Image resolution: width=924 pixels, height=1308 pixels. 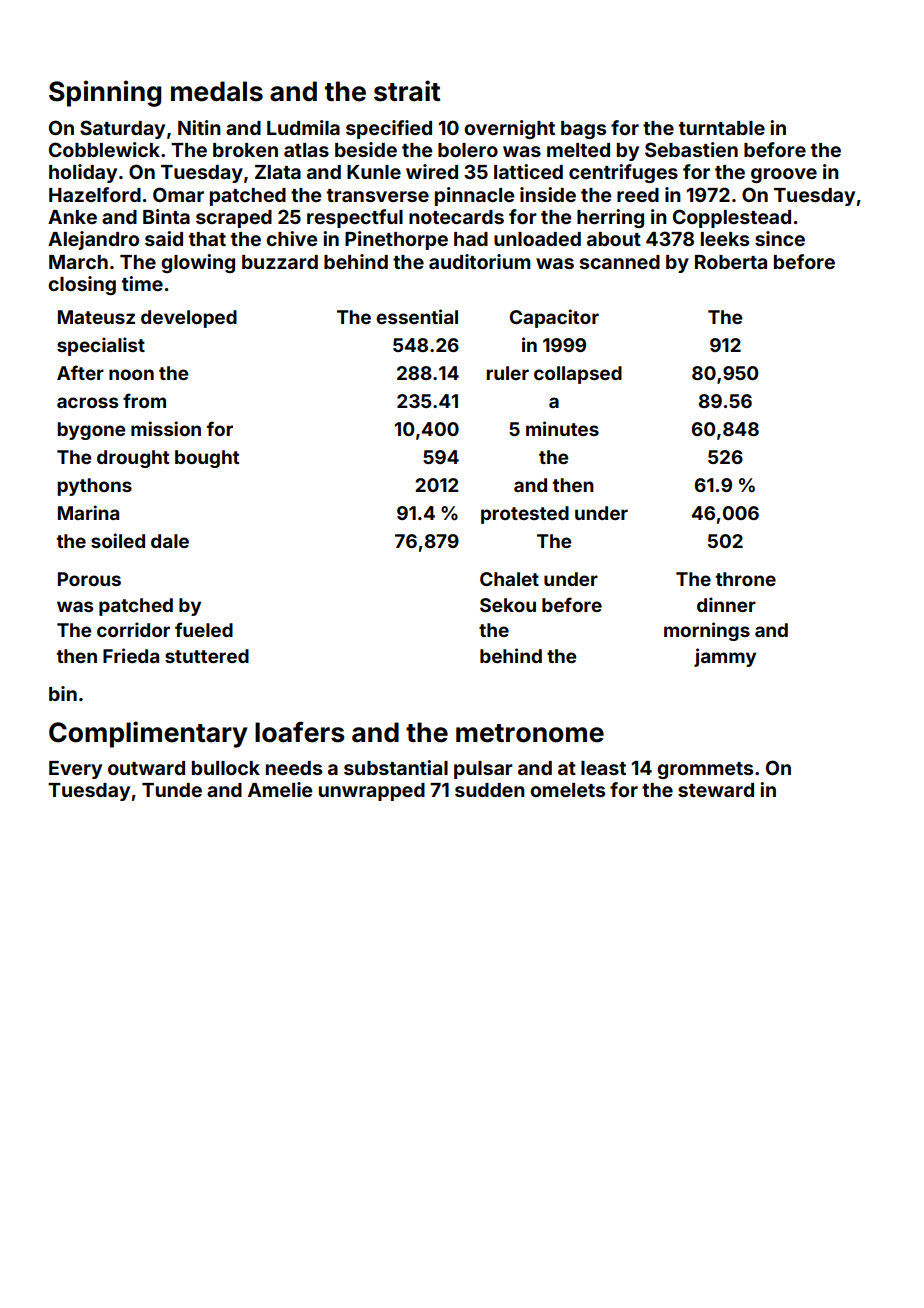 What do you see at coordinates (178, 194) in the screenshot?
I see `Omar` at bounding box center [178, 194].
